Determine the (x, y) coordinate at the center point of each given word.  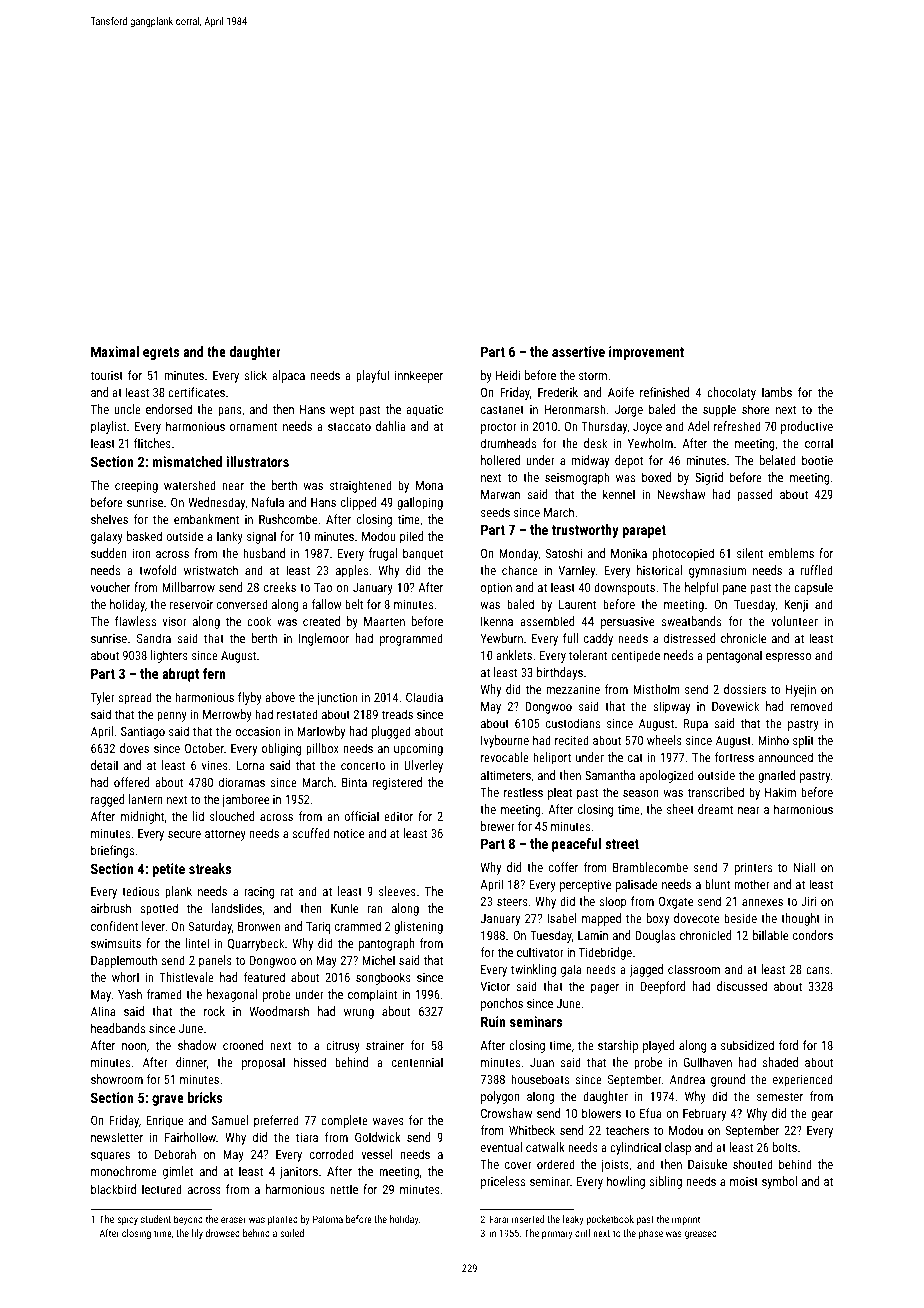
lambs (777, 392)
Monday (518, 554)
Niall (804, 867)
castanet (502, 410)
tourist (106, 375)
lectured (162, 1189)
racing (259, 893)
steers (512, 901)
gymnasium (717, 572)
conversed (242, 604)
